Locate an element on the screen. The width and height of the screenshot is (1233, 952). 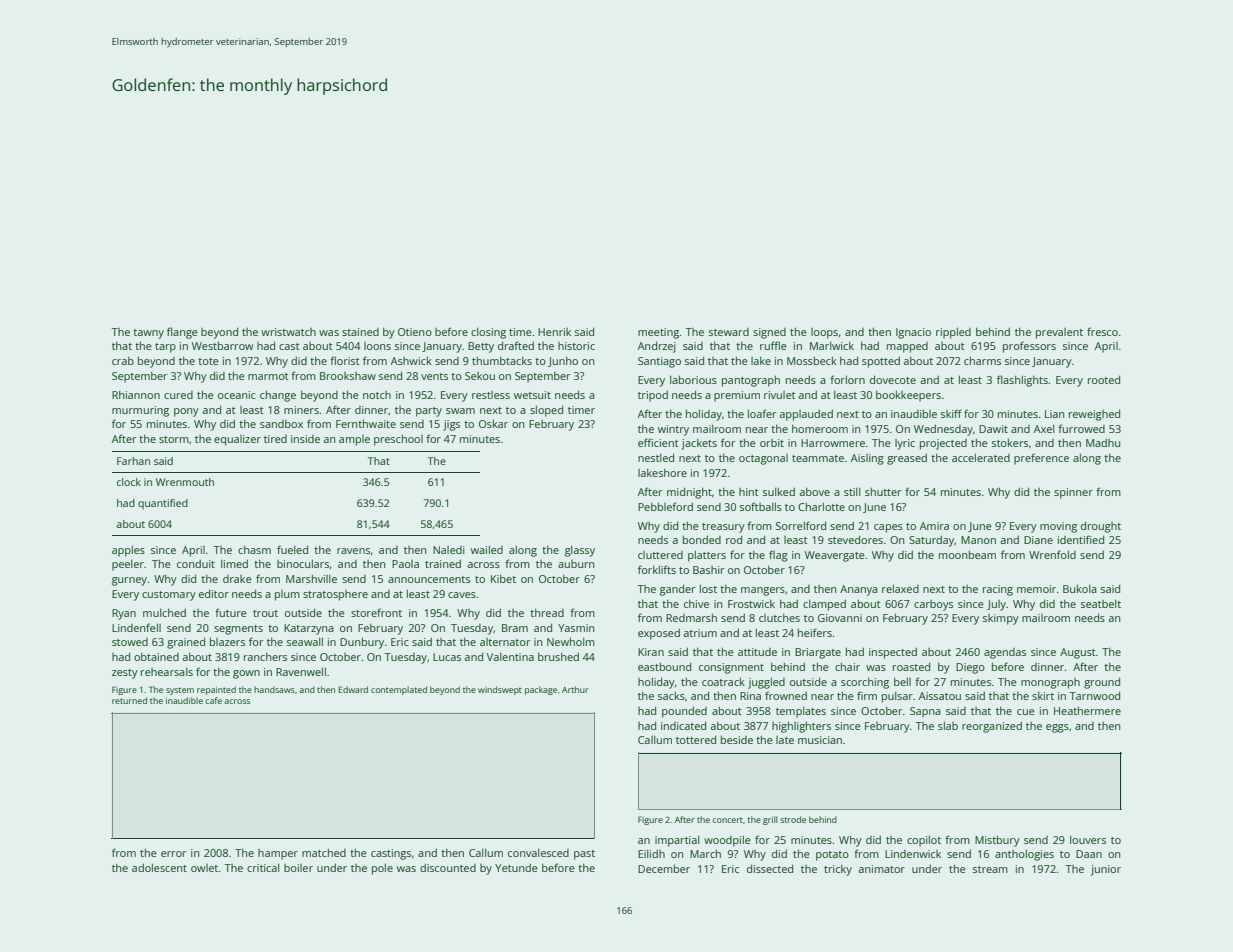
Edward is located at coordinates (353, 689).
